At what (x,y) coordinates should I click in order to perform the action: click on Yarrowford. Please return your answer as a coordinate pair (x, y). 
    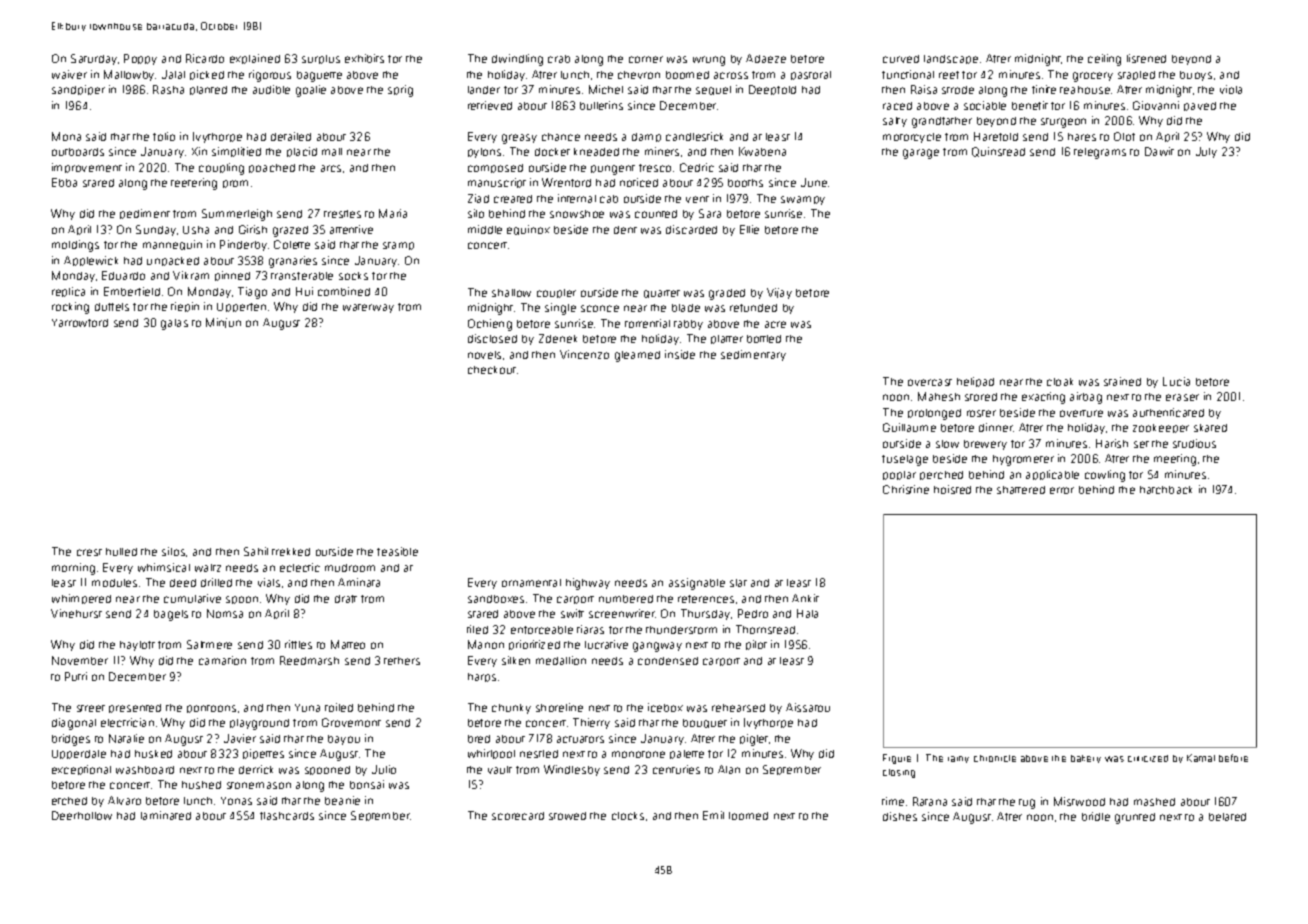
    Looking at the image, I should click on (80, 323).
